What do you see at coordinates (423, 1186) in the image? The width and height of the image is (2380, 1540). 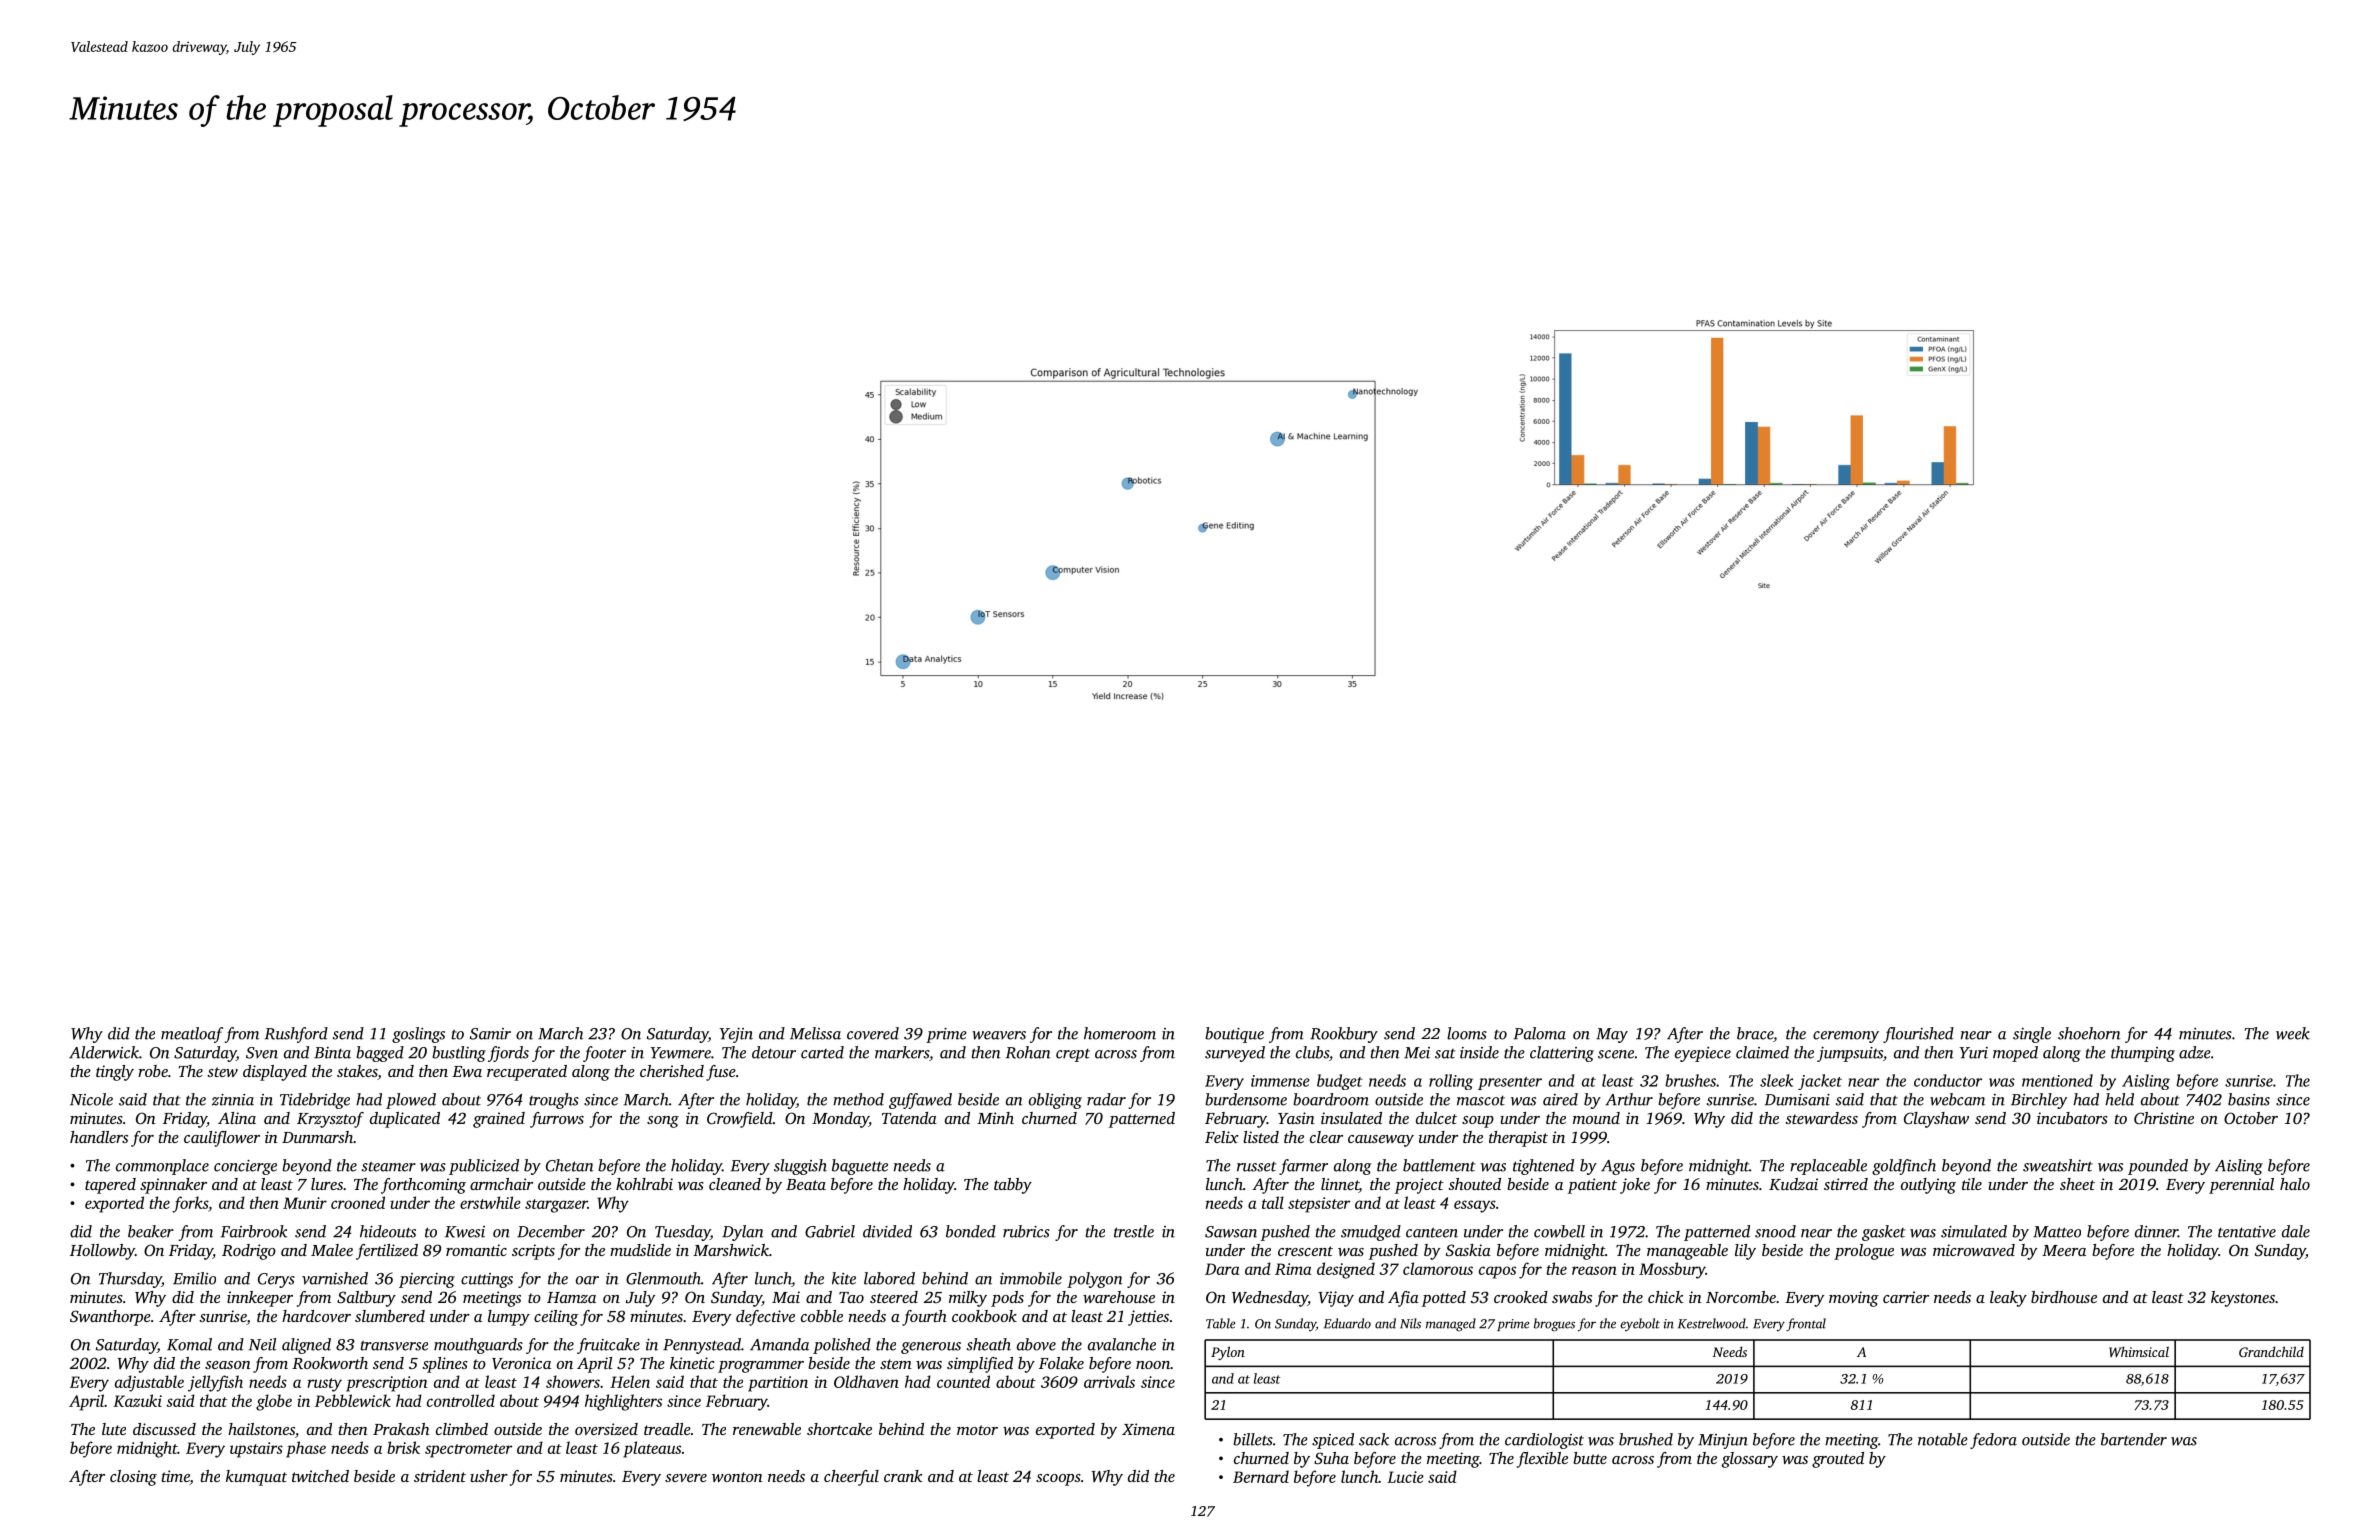 I see `forthcoming` at bounding box center [423, 1186].
